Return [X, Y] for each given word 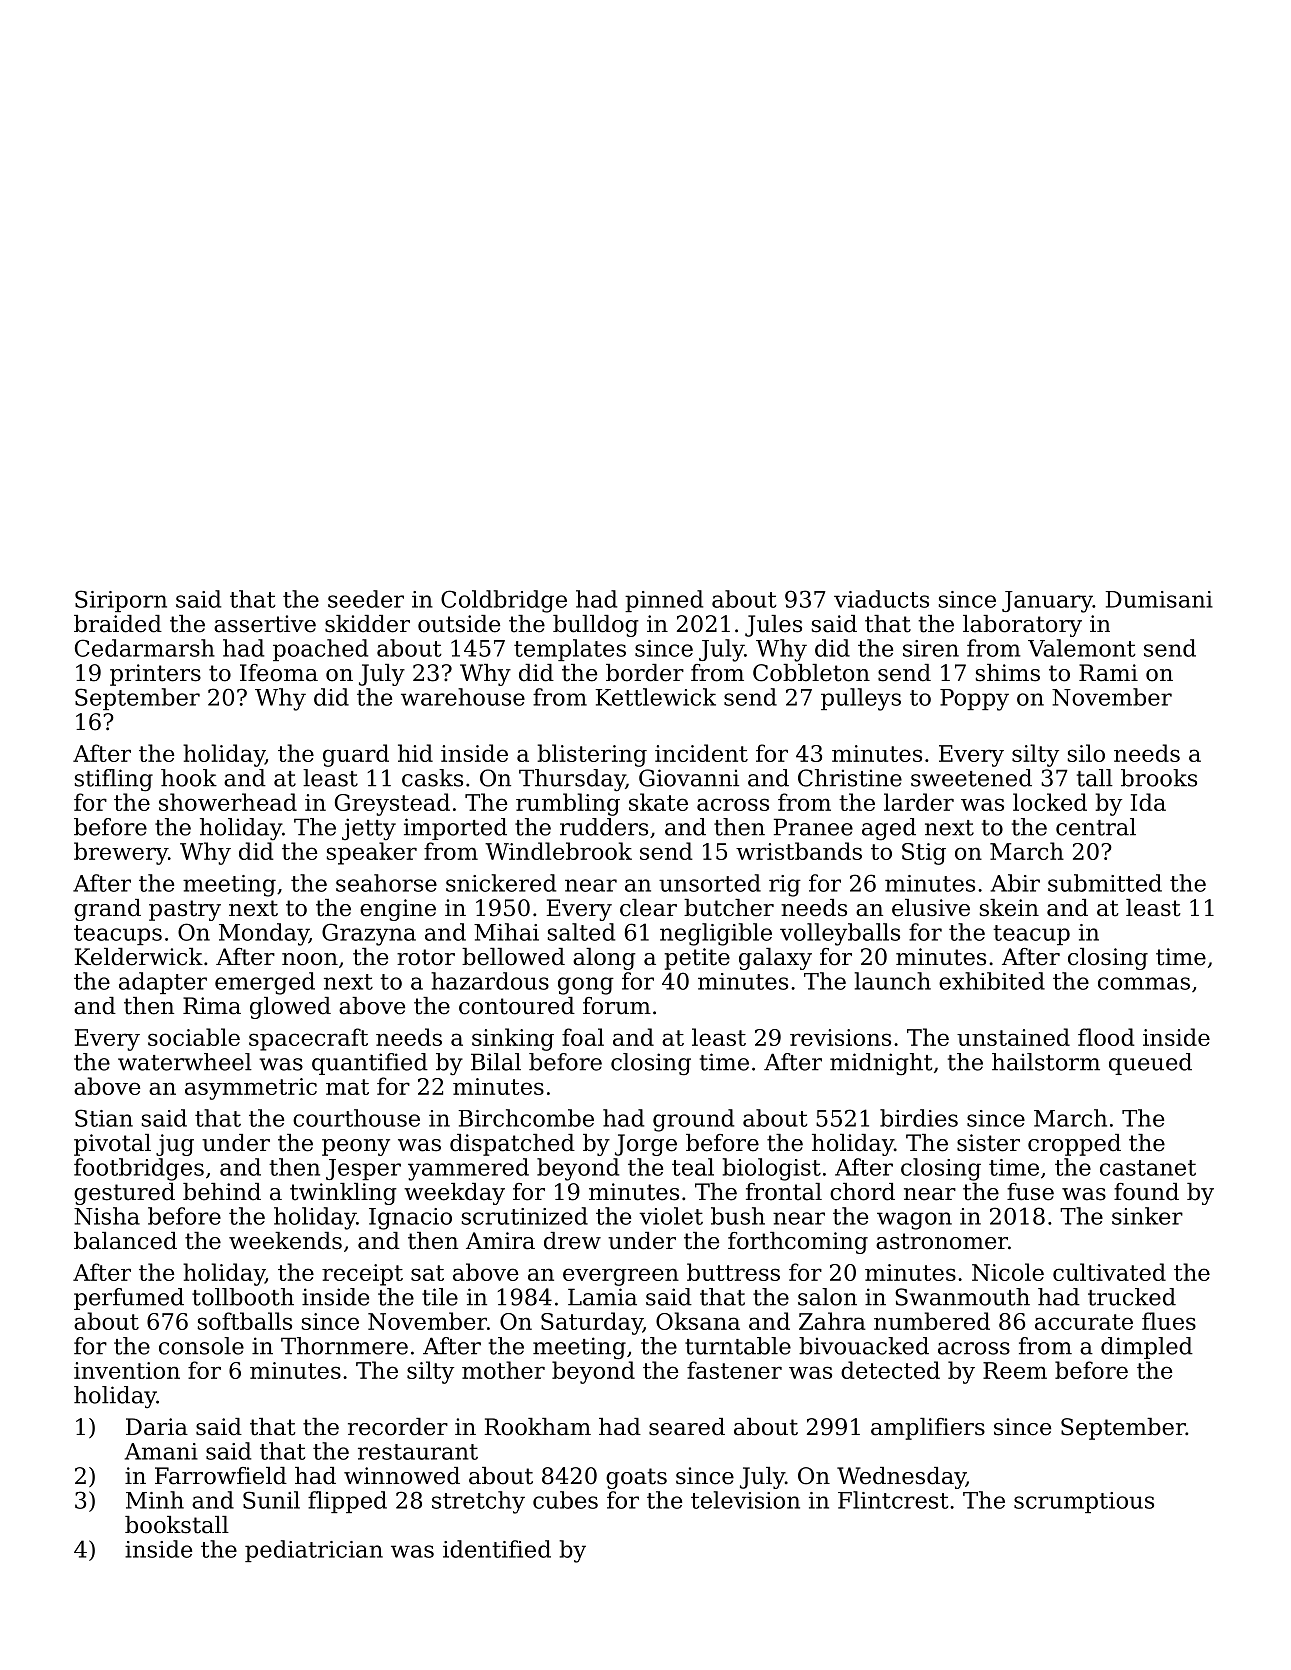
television [745, 1500]
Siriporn [121, 601]
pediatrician [314, 1551]
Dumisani [1159, 599]
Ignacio [410, 1219]
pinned [664, 601]
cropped [1074, 1145]
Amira [500, 1241]
